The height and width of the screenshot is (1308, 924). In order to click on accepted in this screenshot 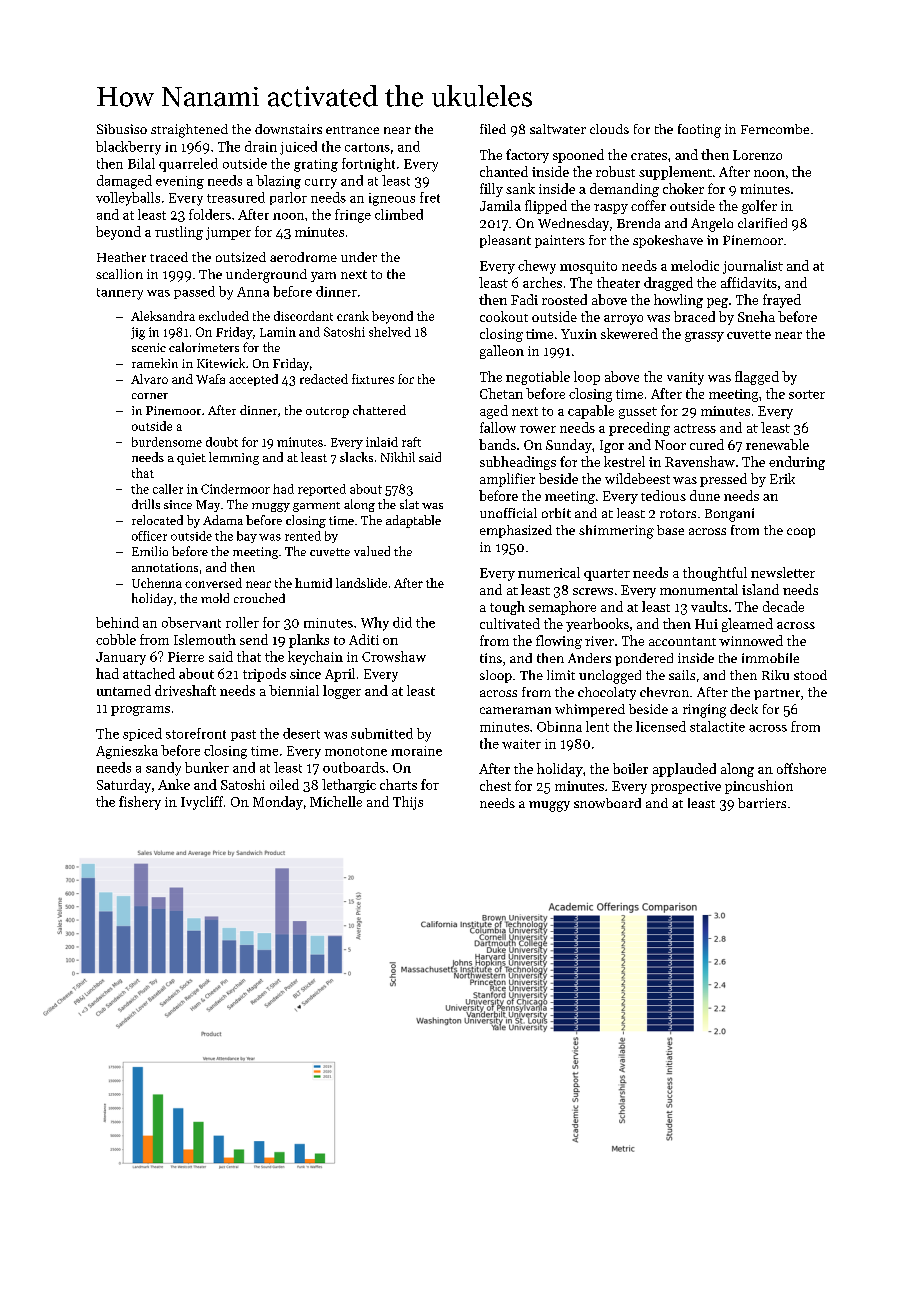, I will do `click(253, 380)`.
